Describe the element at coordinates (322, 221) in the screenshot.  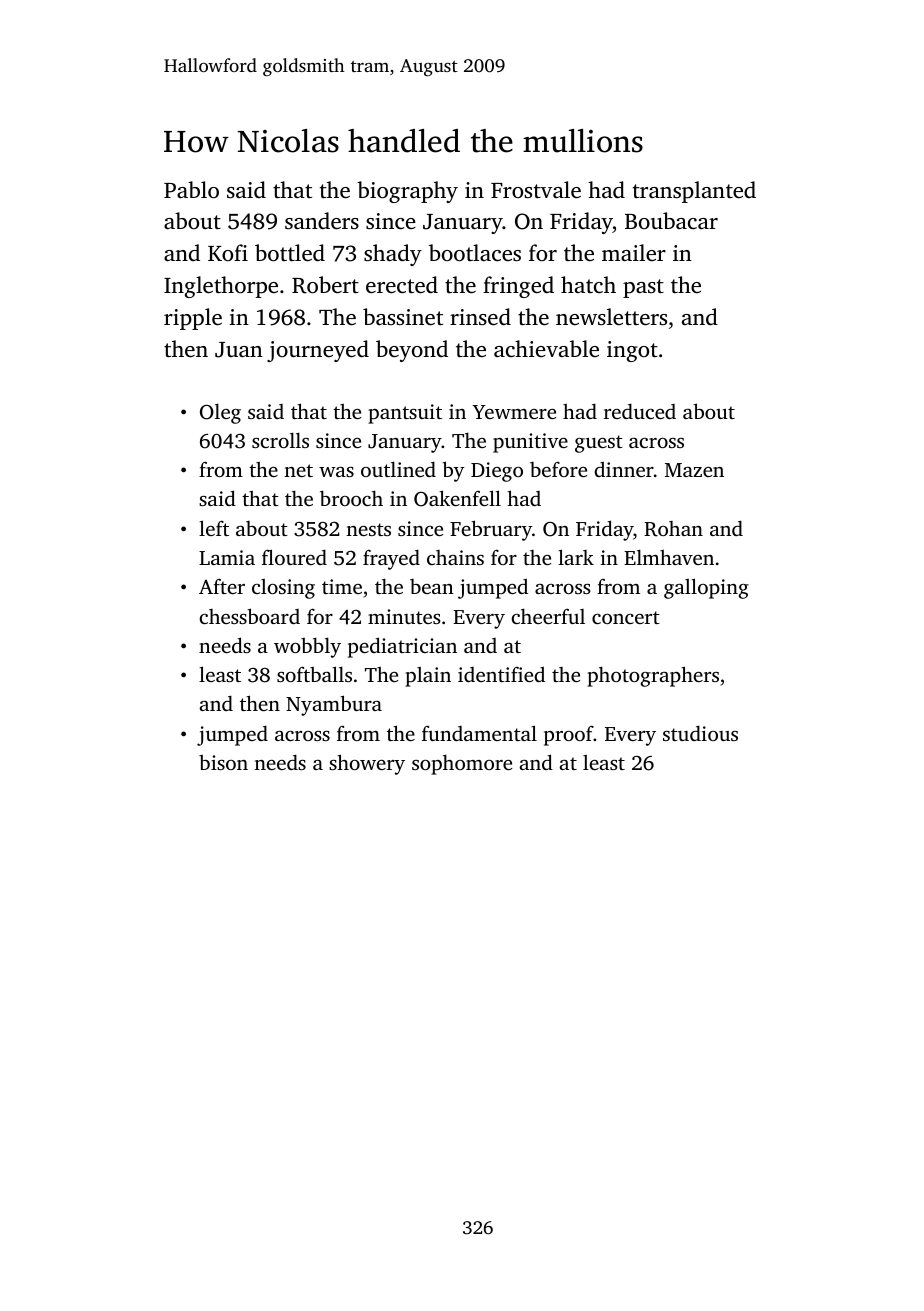
I see `sanders` at that location.
